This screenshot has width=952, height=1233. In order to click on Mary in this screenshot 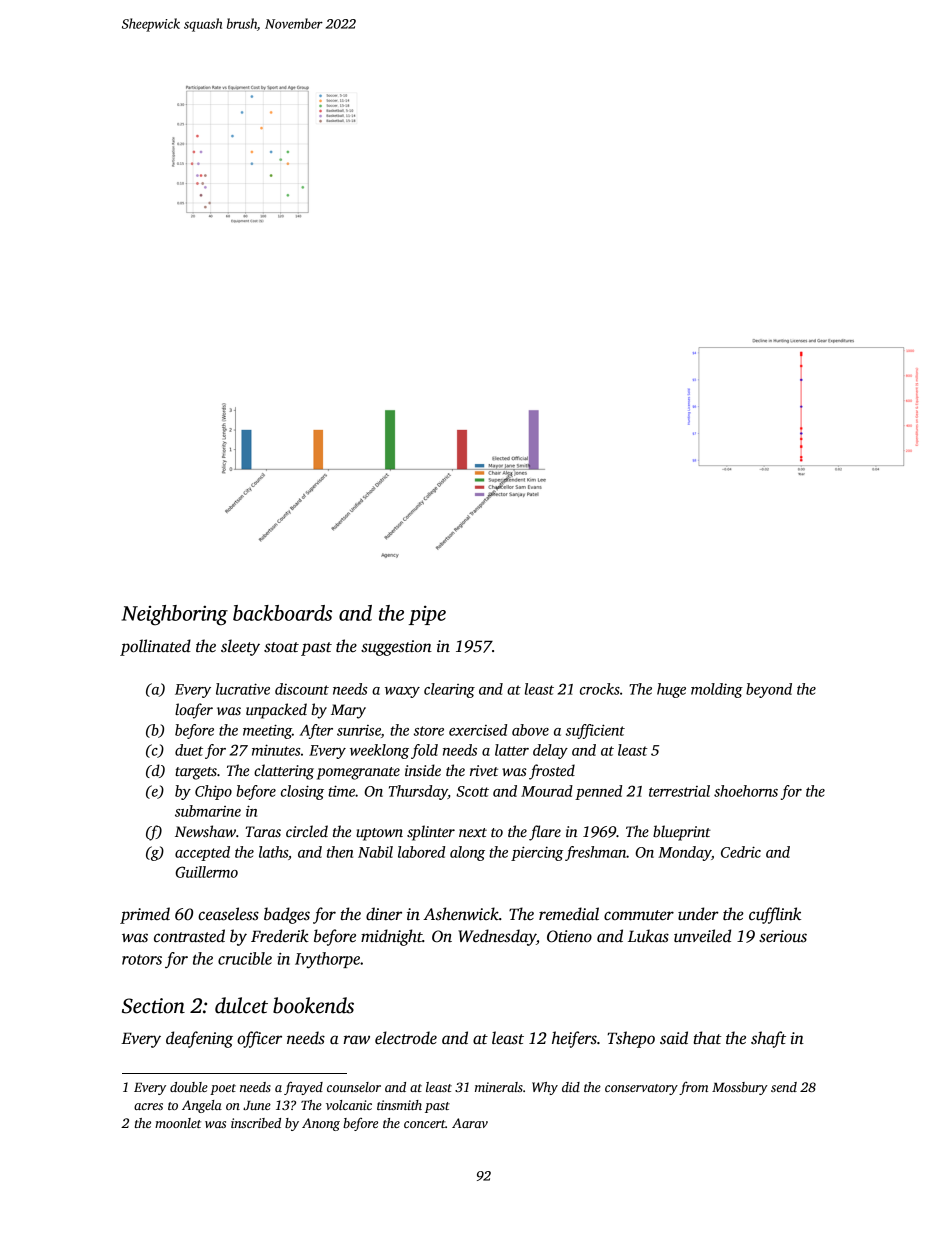, I will do `click(348, 711)`.
